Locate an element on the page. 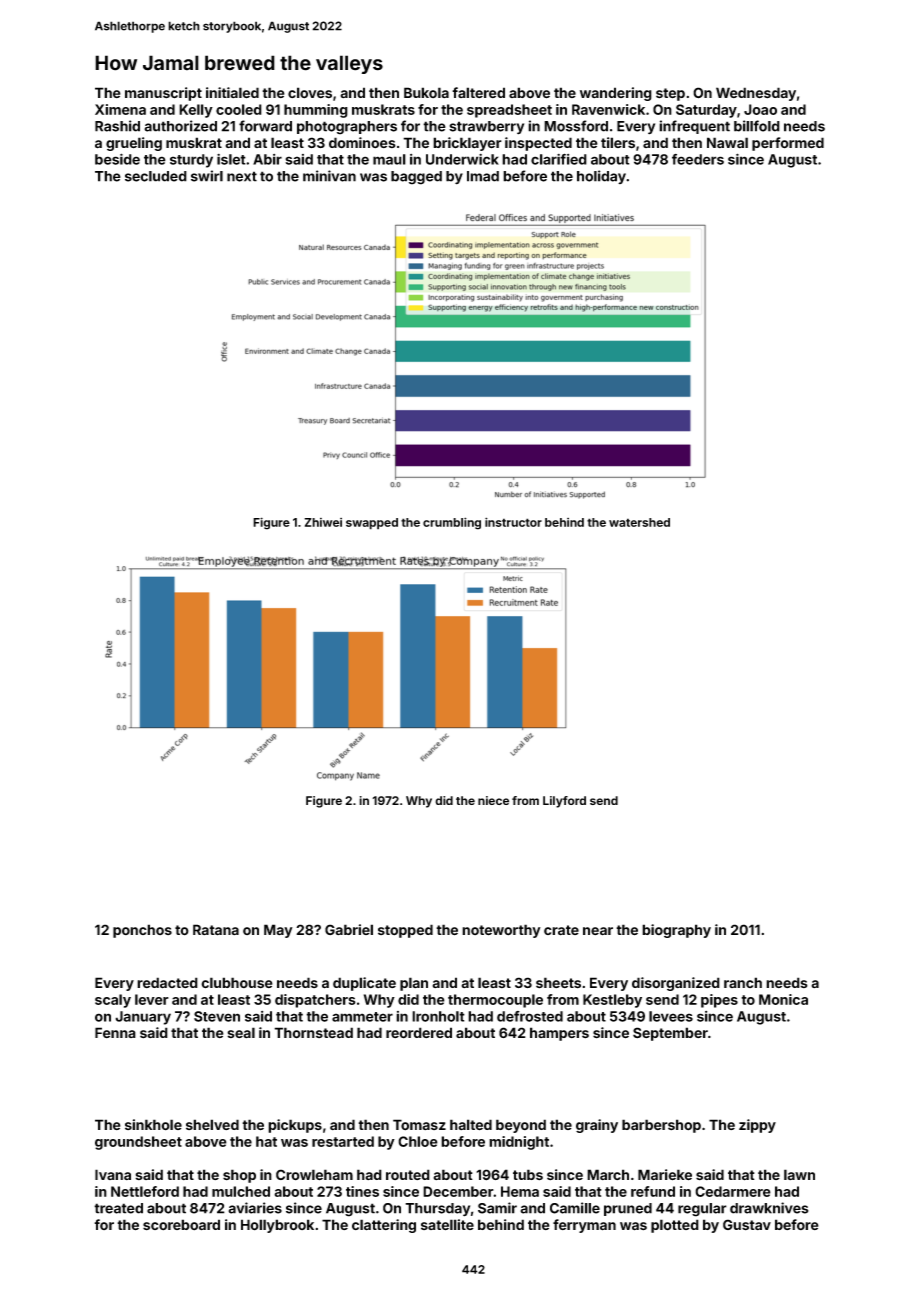  feeders is located at coordinates (698, 159).
